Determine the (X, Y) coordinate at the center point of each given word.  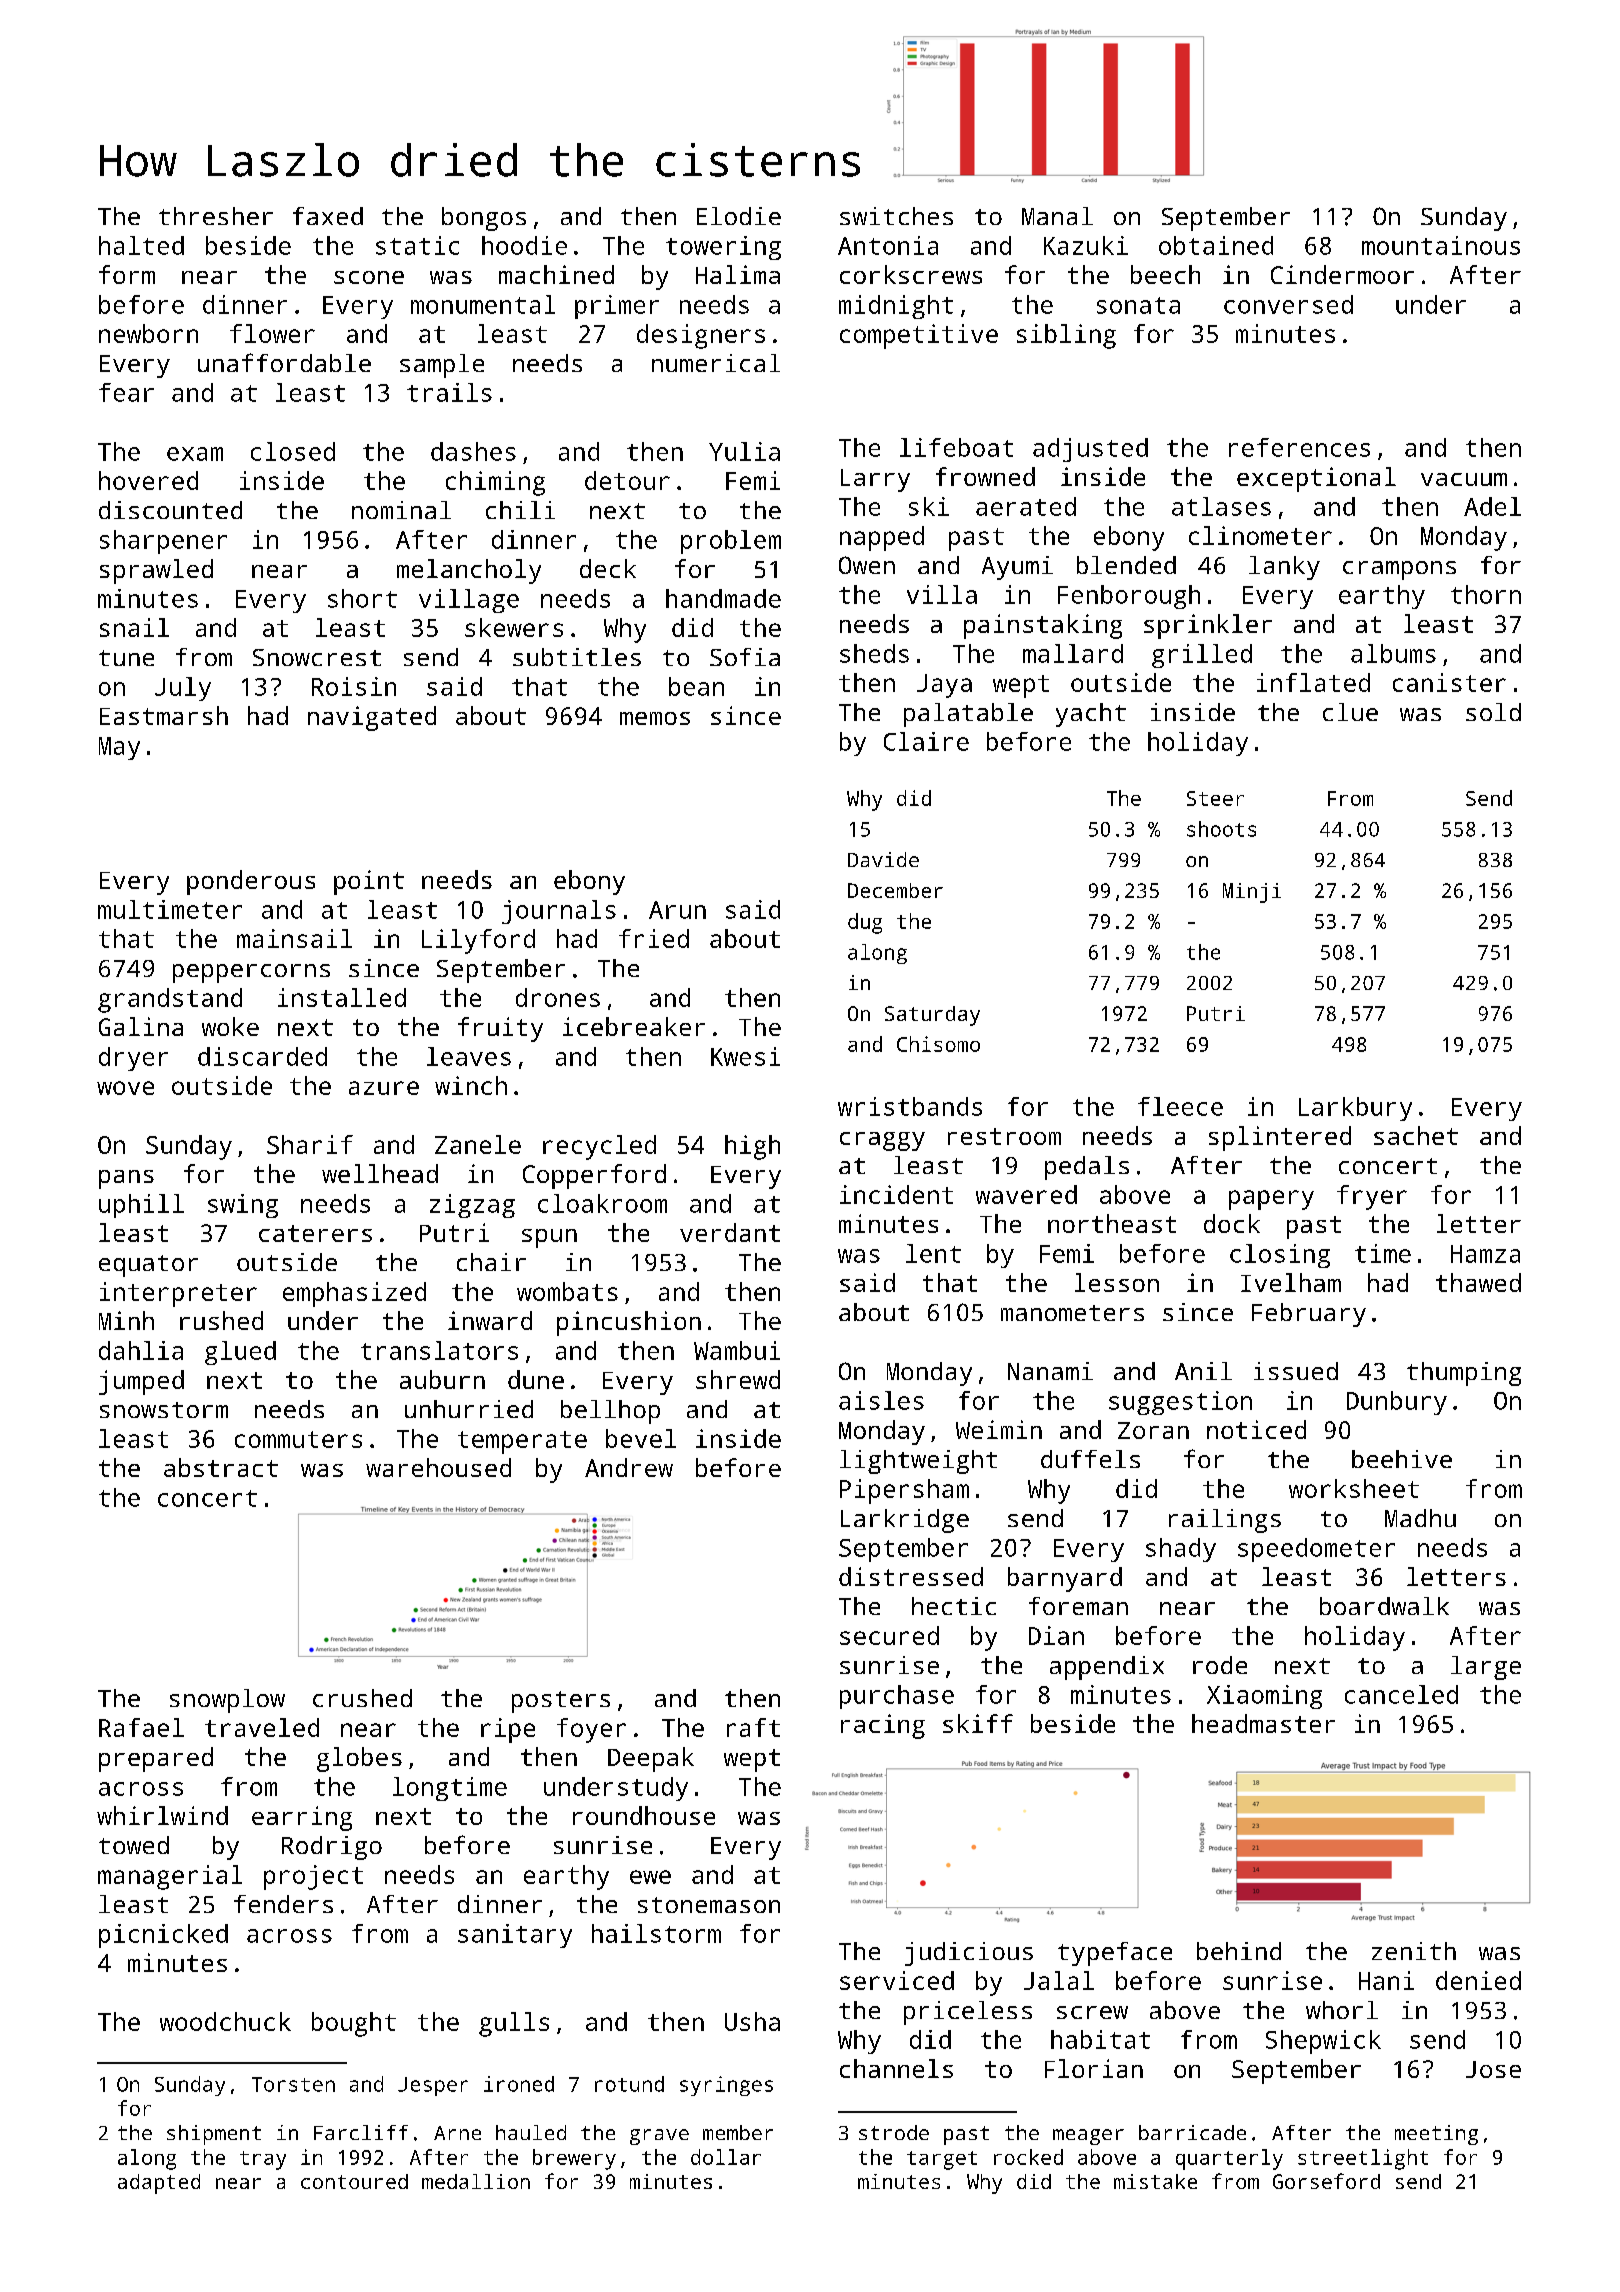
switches (896, 216)
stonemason (709, 1905)
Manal (1057, 216)
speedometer (1316, 1550)
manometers (1072, 1313)
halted (141, 245)
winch (471, 1085)
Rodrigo (332, 1848)
